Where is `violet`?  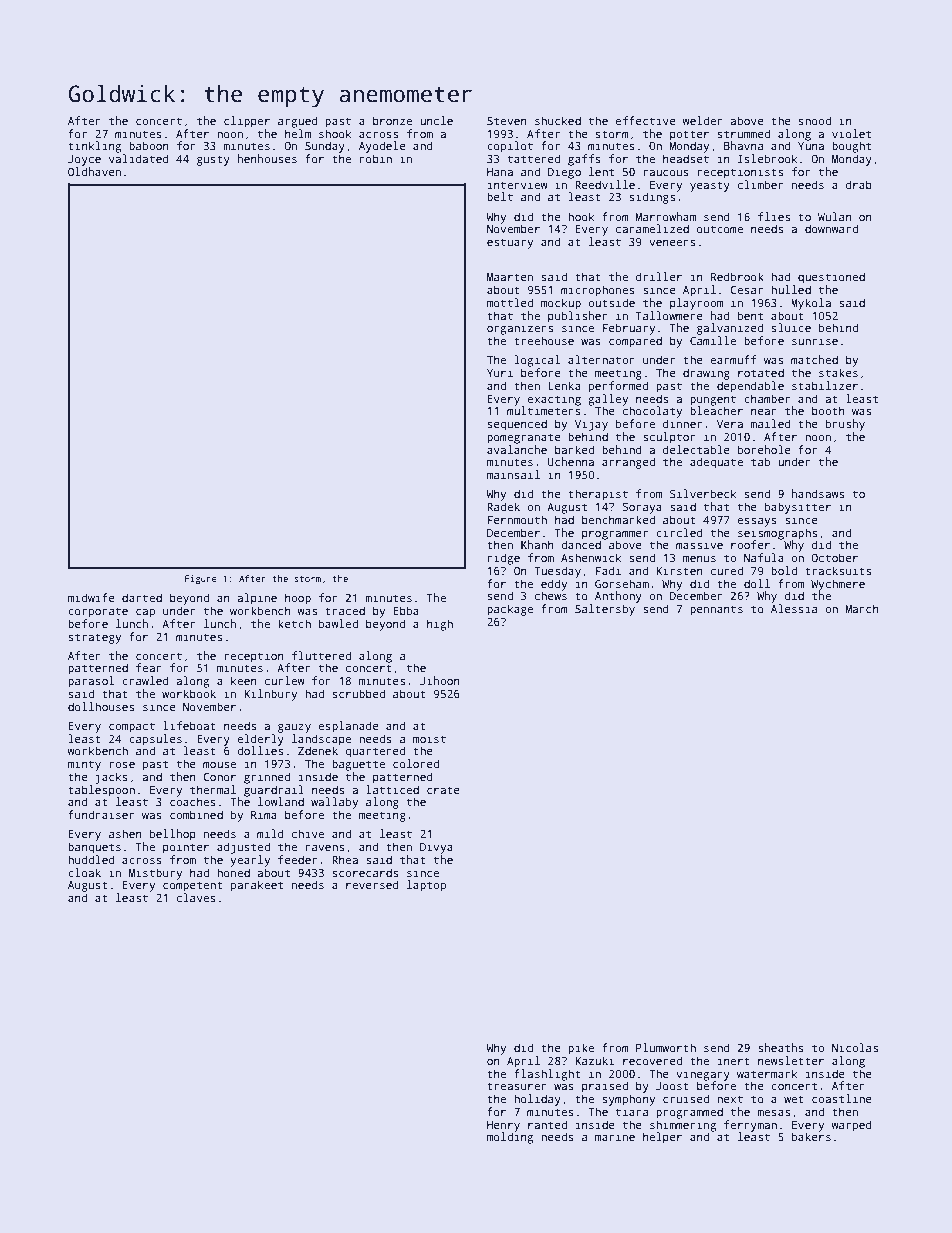 violet is located at coordinates (851, 133).
